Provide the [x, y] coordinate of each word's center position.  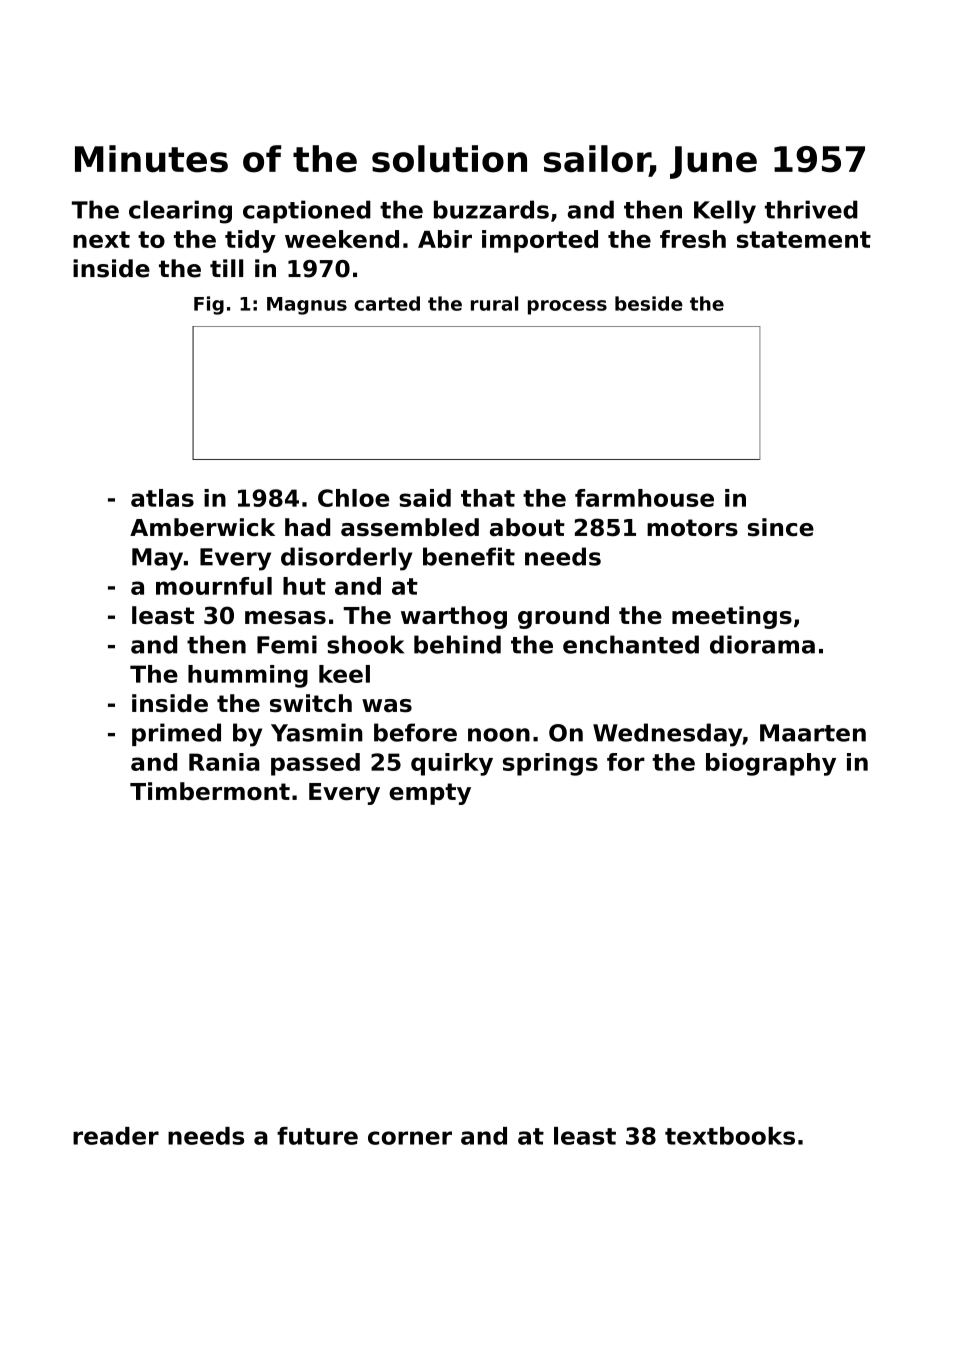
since [781, 527]
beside [649, 303]
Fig [209, 305]
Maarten [813, 733]
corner [410, 1138]
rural [494, 303]
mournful [214, 586]
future [317, 1136]
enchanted [631, 644]
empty [430, 794]
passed [315, 764]
